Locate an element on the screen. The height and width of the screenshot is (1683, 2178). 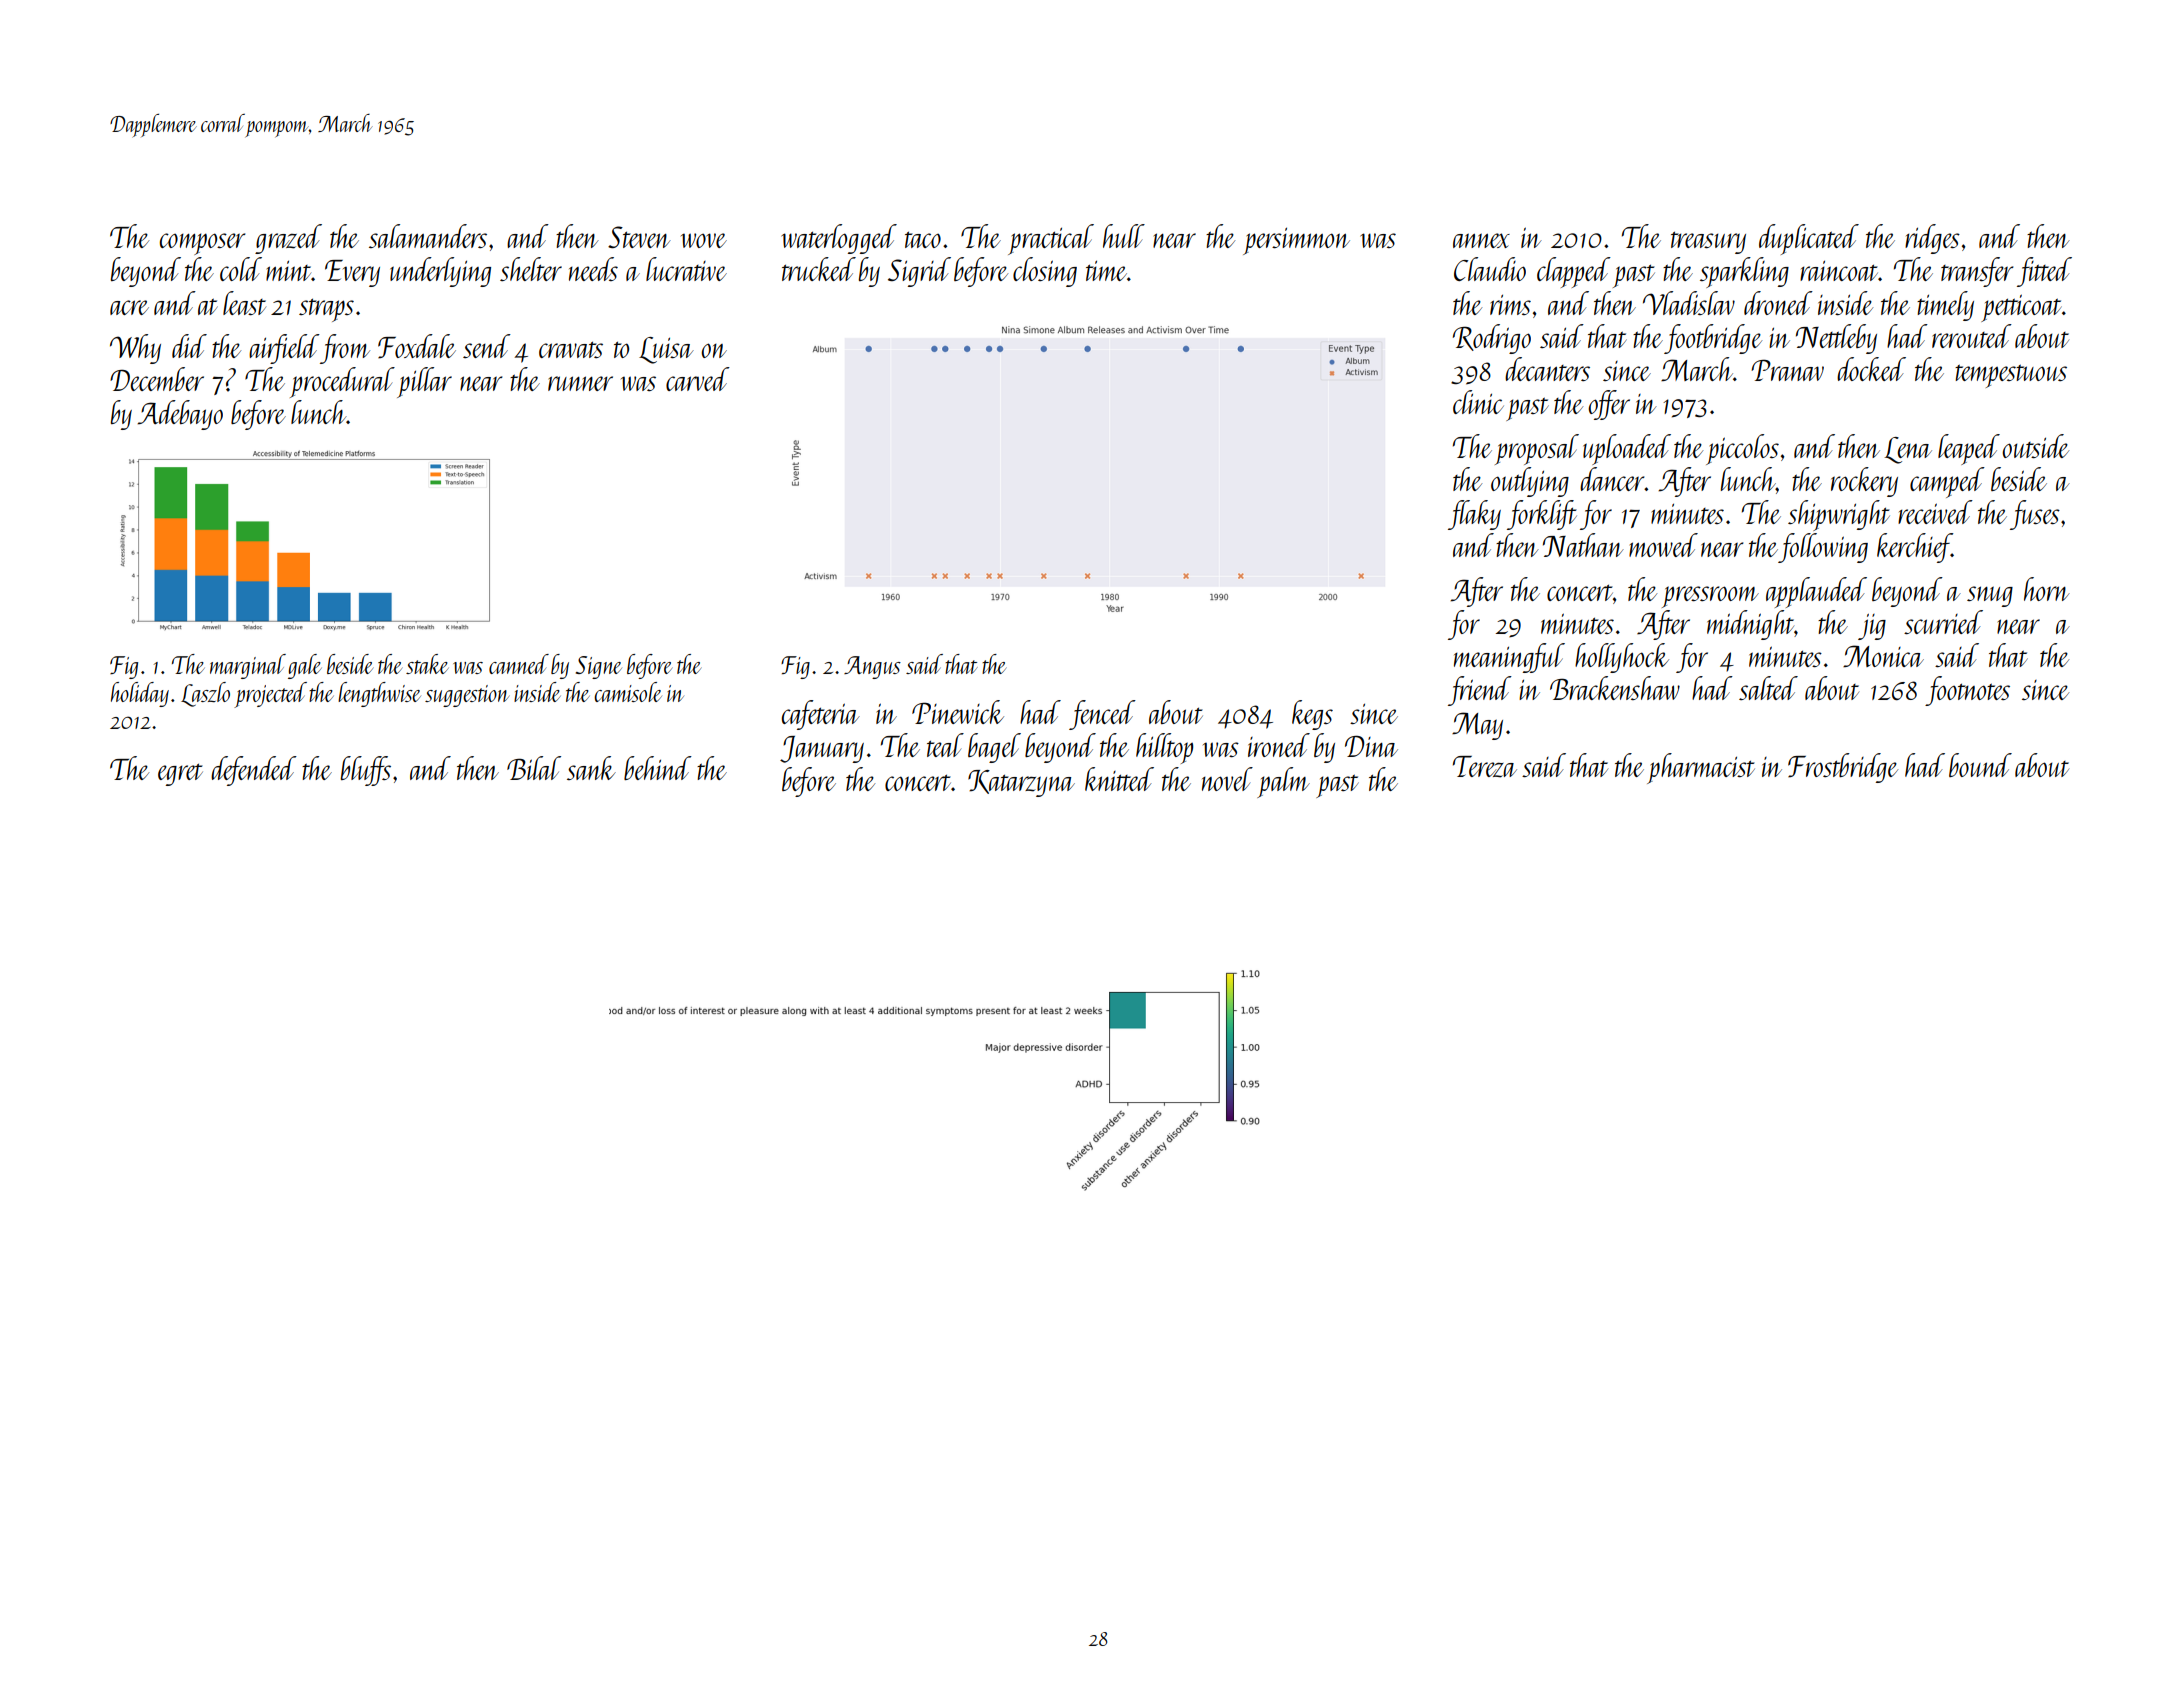
forklift is located at coordinates (1542, 515).
